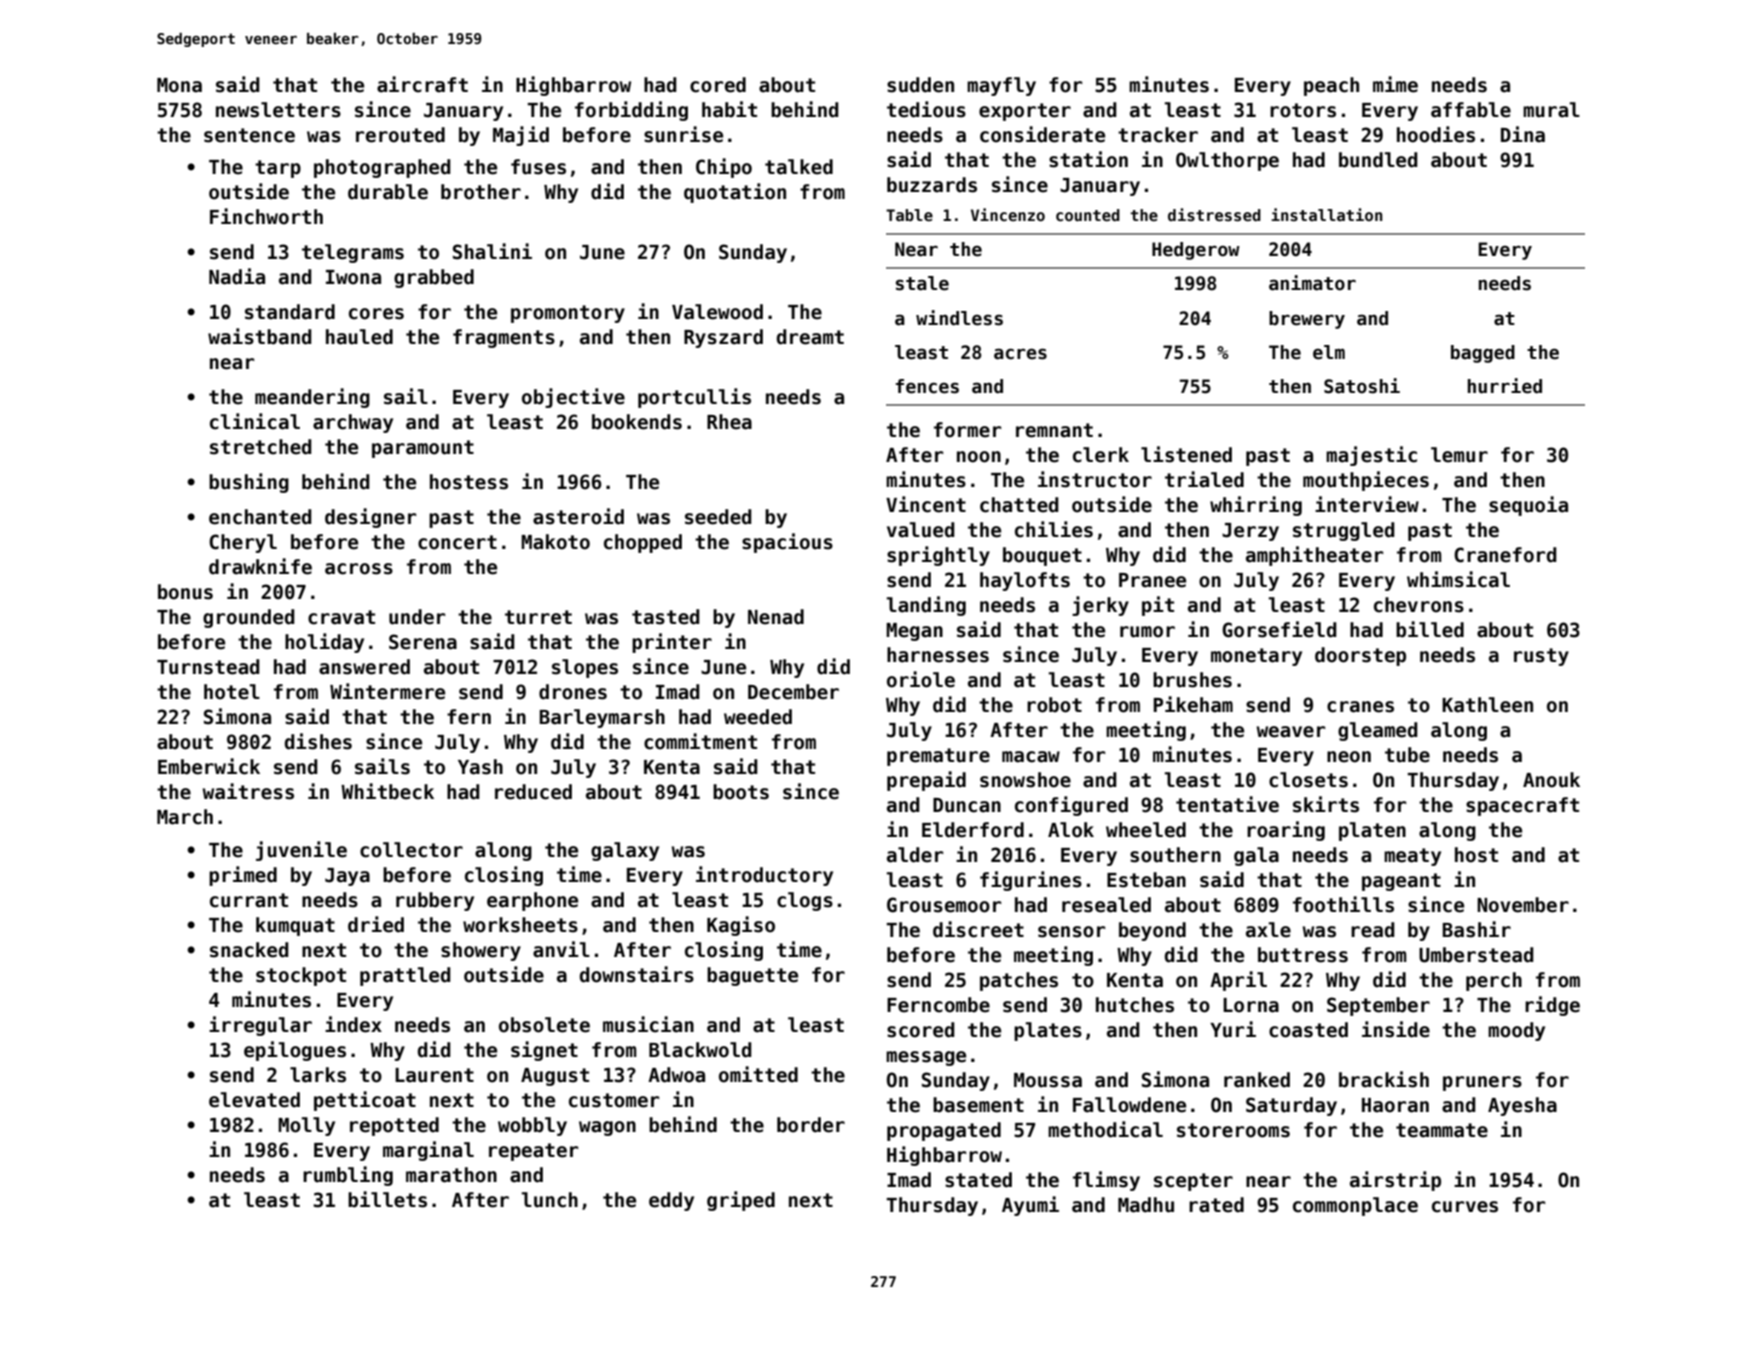  I want to click on hurried, so click(1505, 386).
